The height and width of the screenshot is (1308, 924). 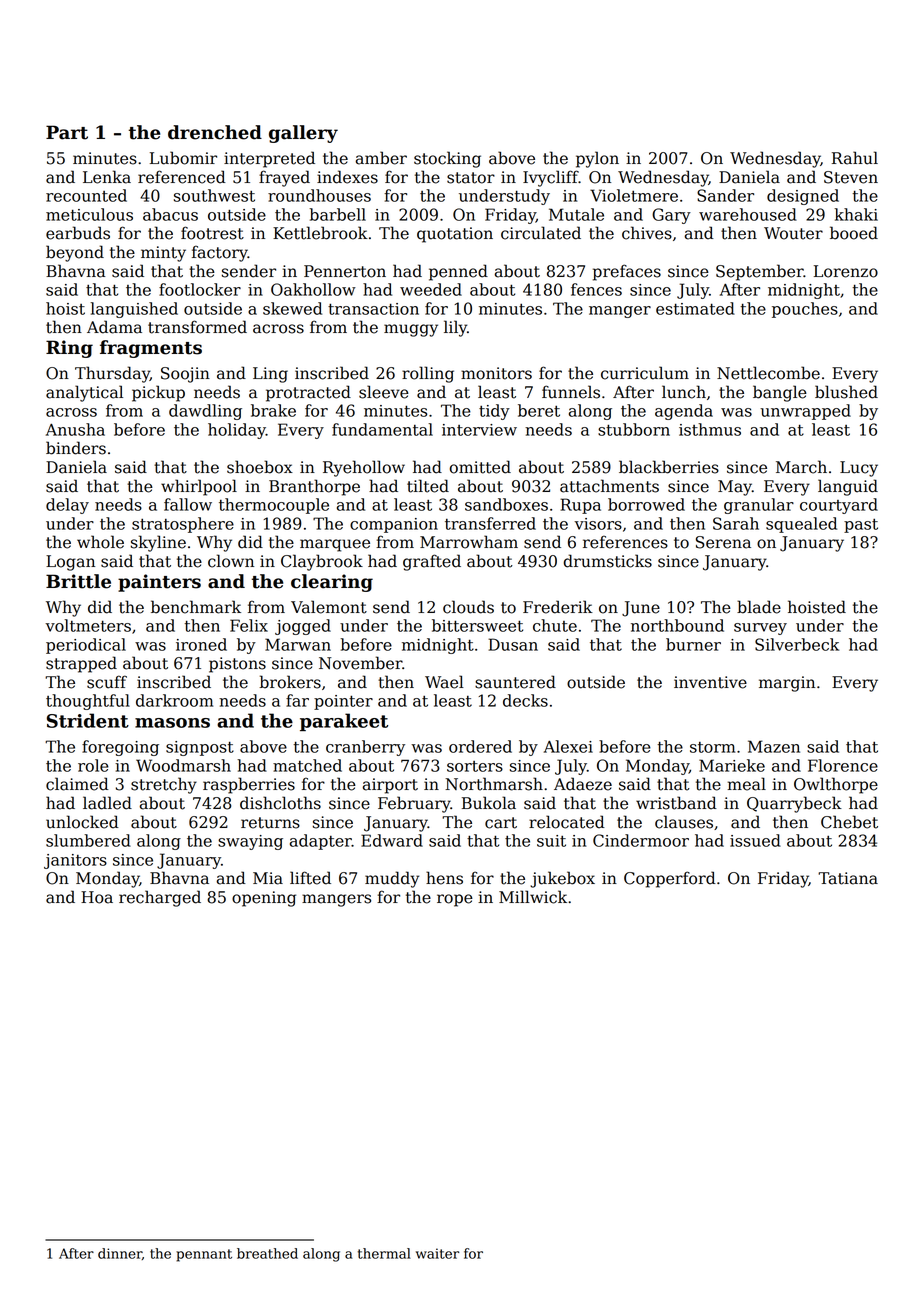 I want to click on footlocker, so click(x=200, y=289).
